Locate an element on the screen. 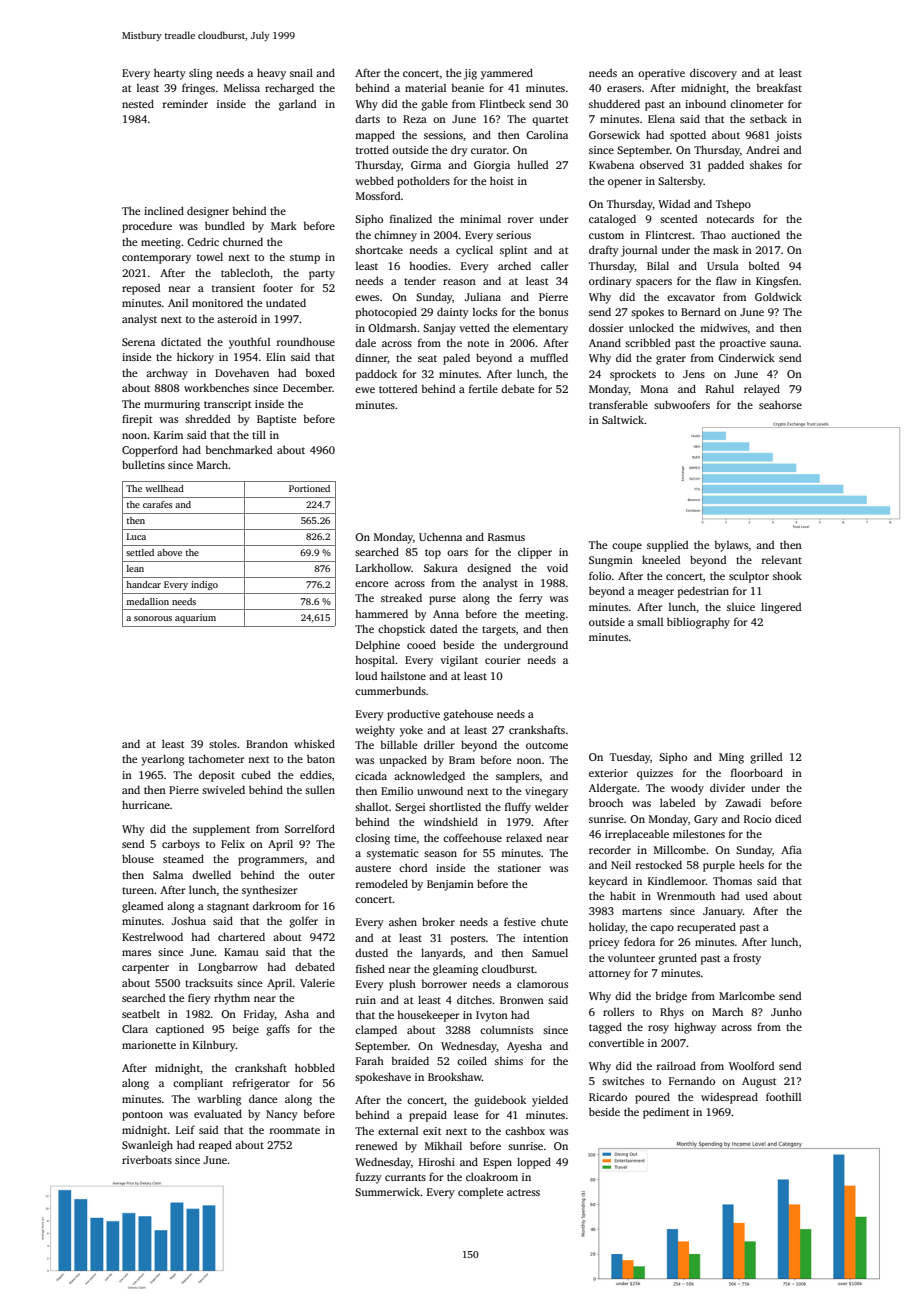 The height and width of the screenshot is (1308, 924). aquarium is located at coordinates (195, 618).
